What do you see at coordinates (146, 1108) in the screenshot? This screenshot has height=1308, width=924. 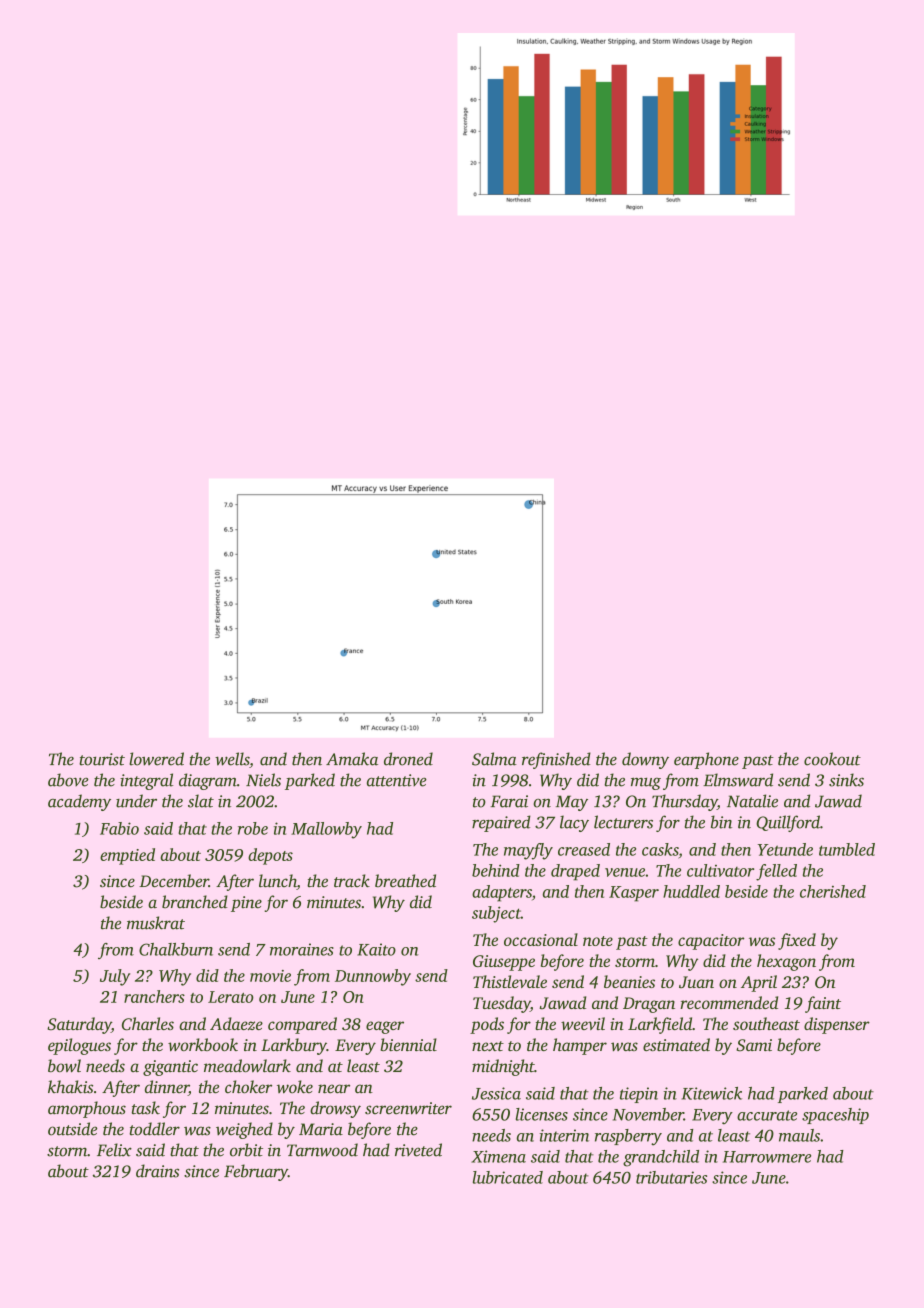 I see `task` at bounding box center [146, 1108].
